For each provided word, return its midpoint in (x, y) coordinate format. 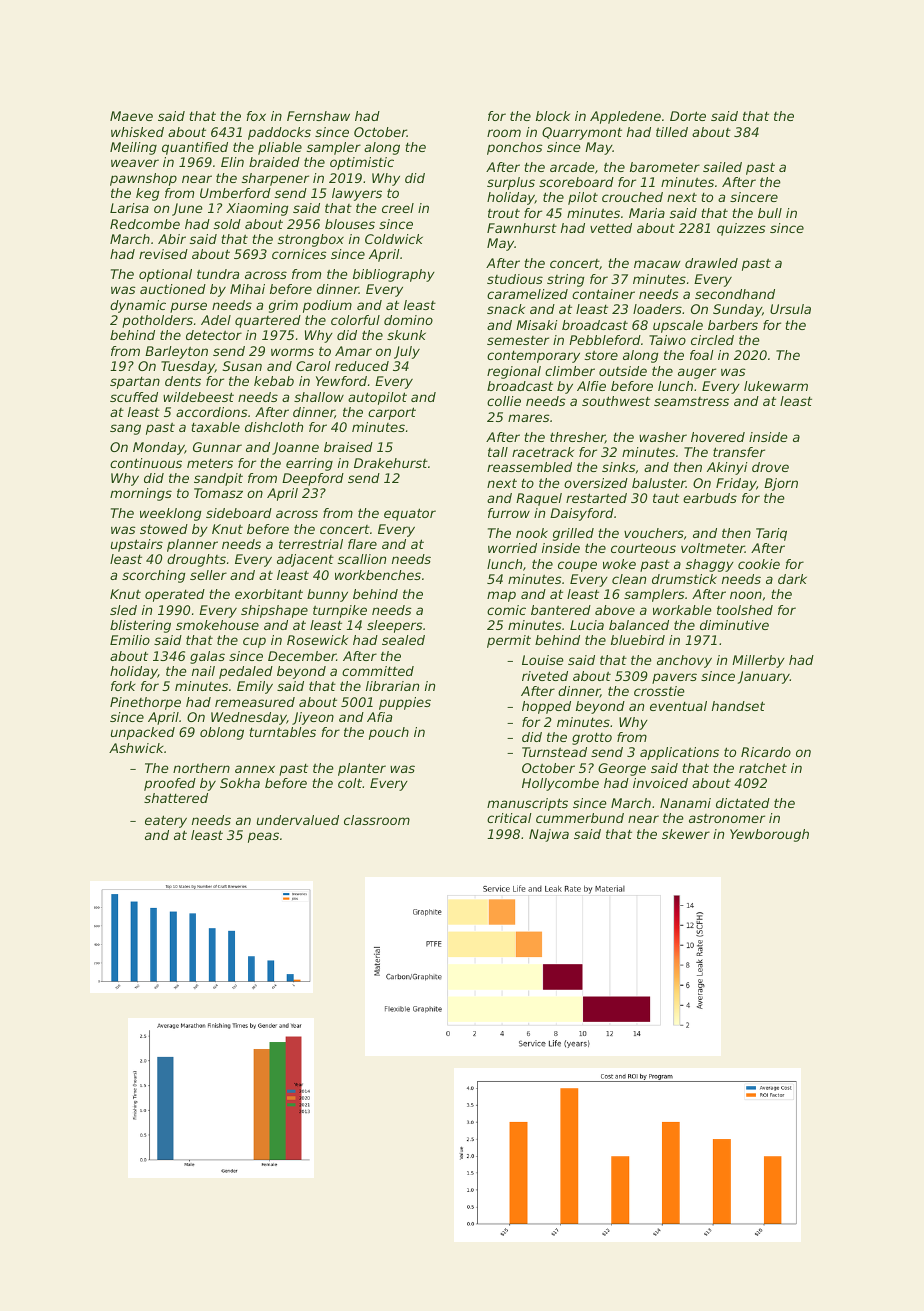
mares (529, 418)
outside (623, 371)
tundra (218, 274)
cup (254, 642)
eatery (166, 821)
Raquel (539, 499)
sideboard (239, 513)
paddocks (279, 133)
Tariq (771, 534)
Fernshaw (318, 116)
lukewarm (776, 386)
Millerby (758, 661)
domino (408, 320)
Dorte (688, 116)
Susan (242, 366)
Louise (543, 660)
